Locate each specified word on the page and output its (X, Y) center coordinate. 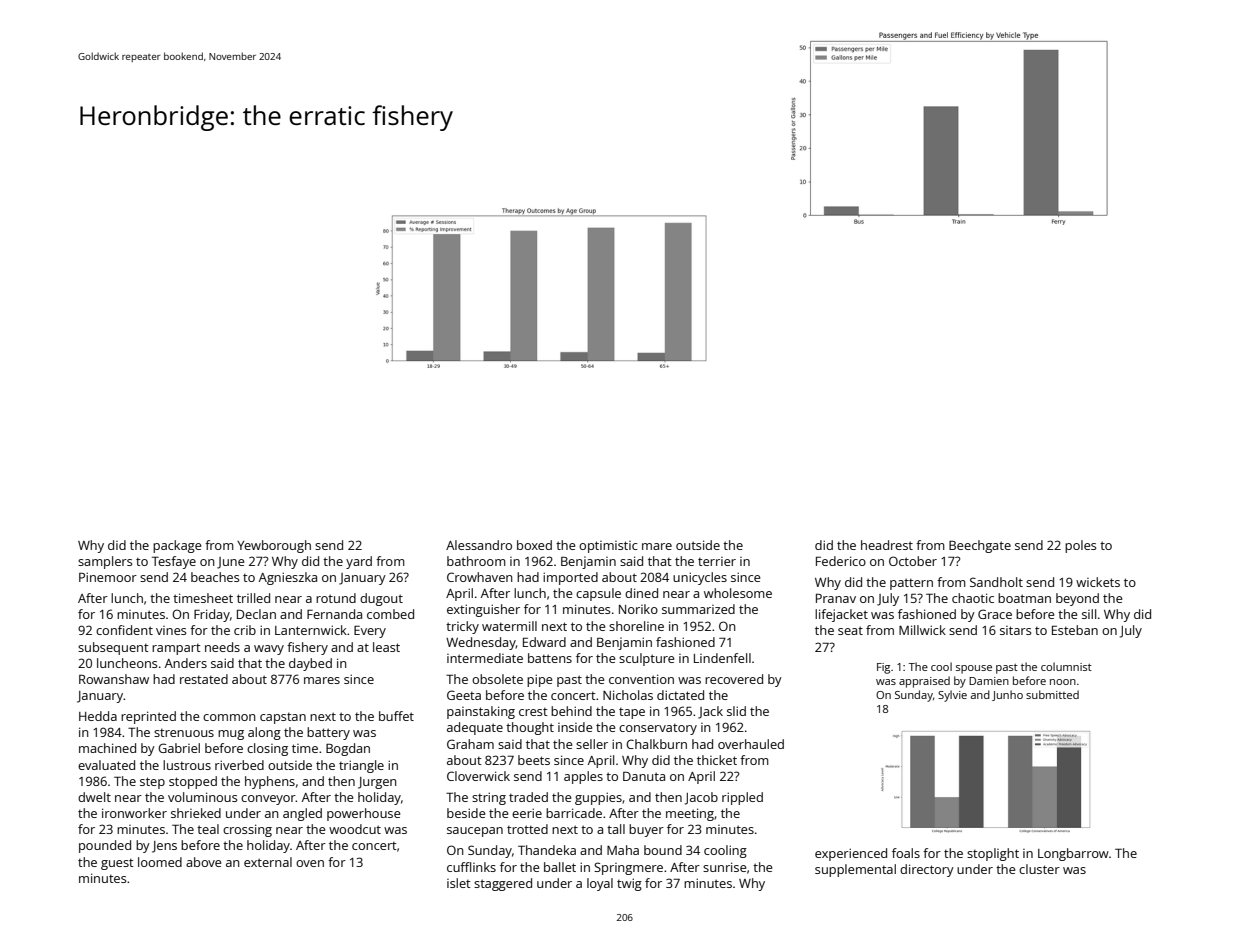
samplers (105, 562)
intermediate (485, 658)
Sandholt (996, 582)
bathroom (476, 561)
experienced (851, 854)
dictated (680, 695)
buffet (396, 716)
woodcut (355, 829)
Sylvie (952, 696)
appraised (924, 682)
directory (927, 870)
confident (124, 630)
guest (117, 864)
